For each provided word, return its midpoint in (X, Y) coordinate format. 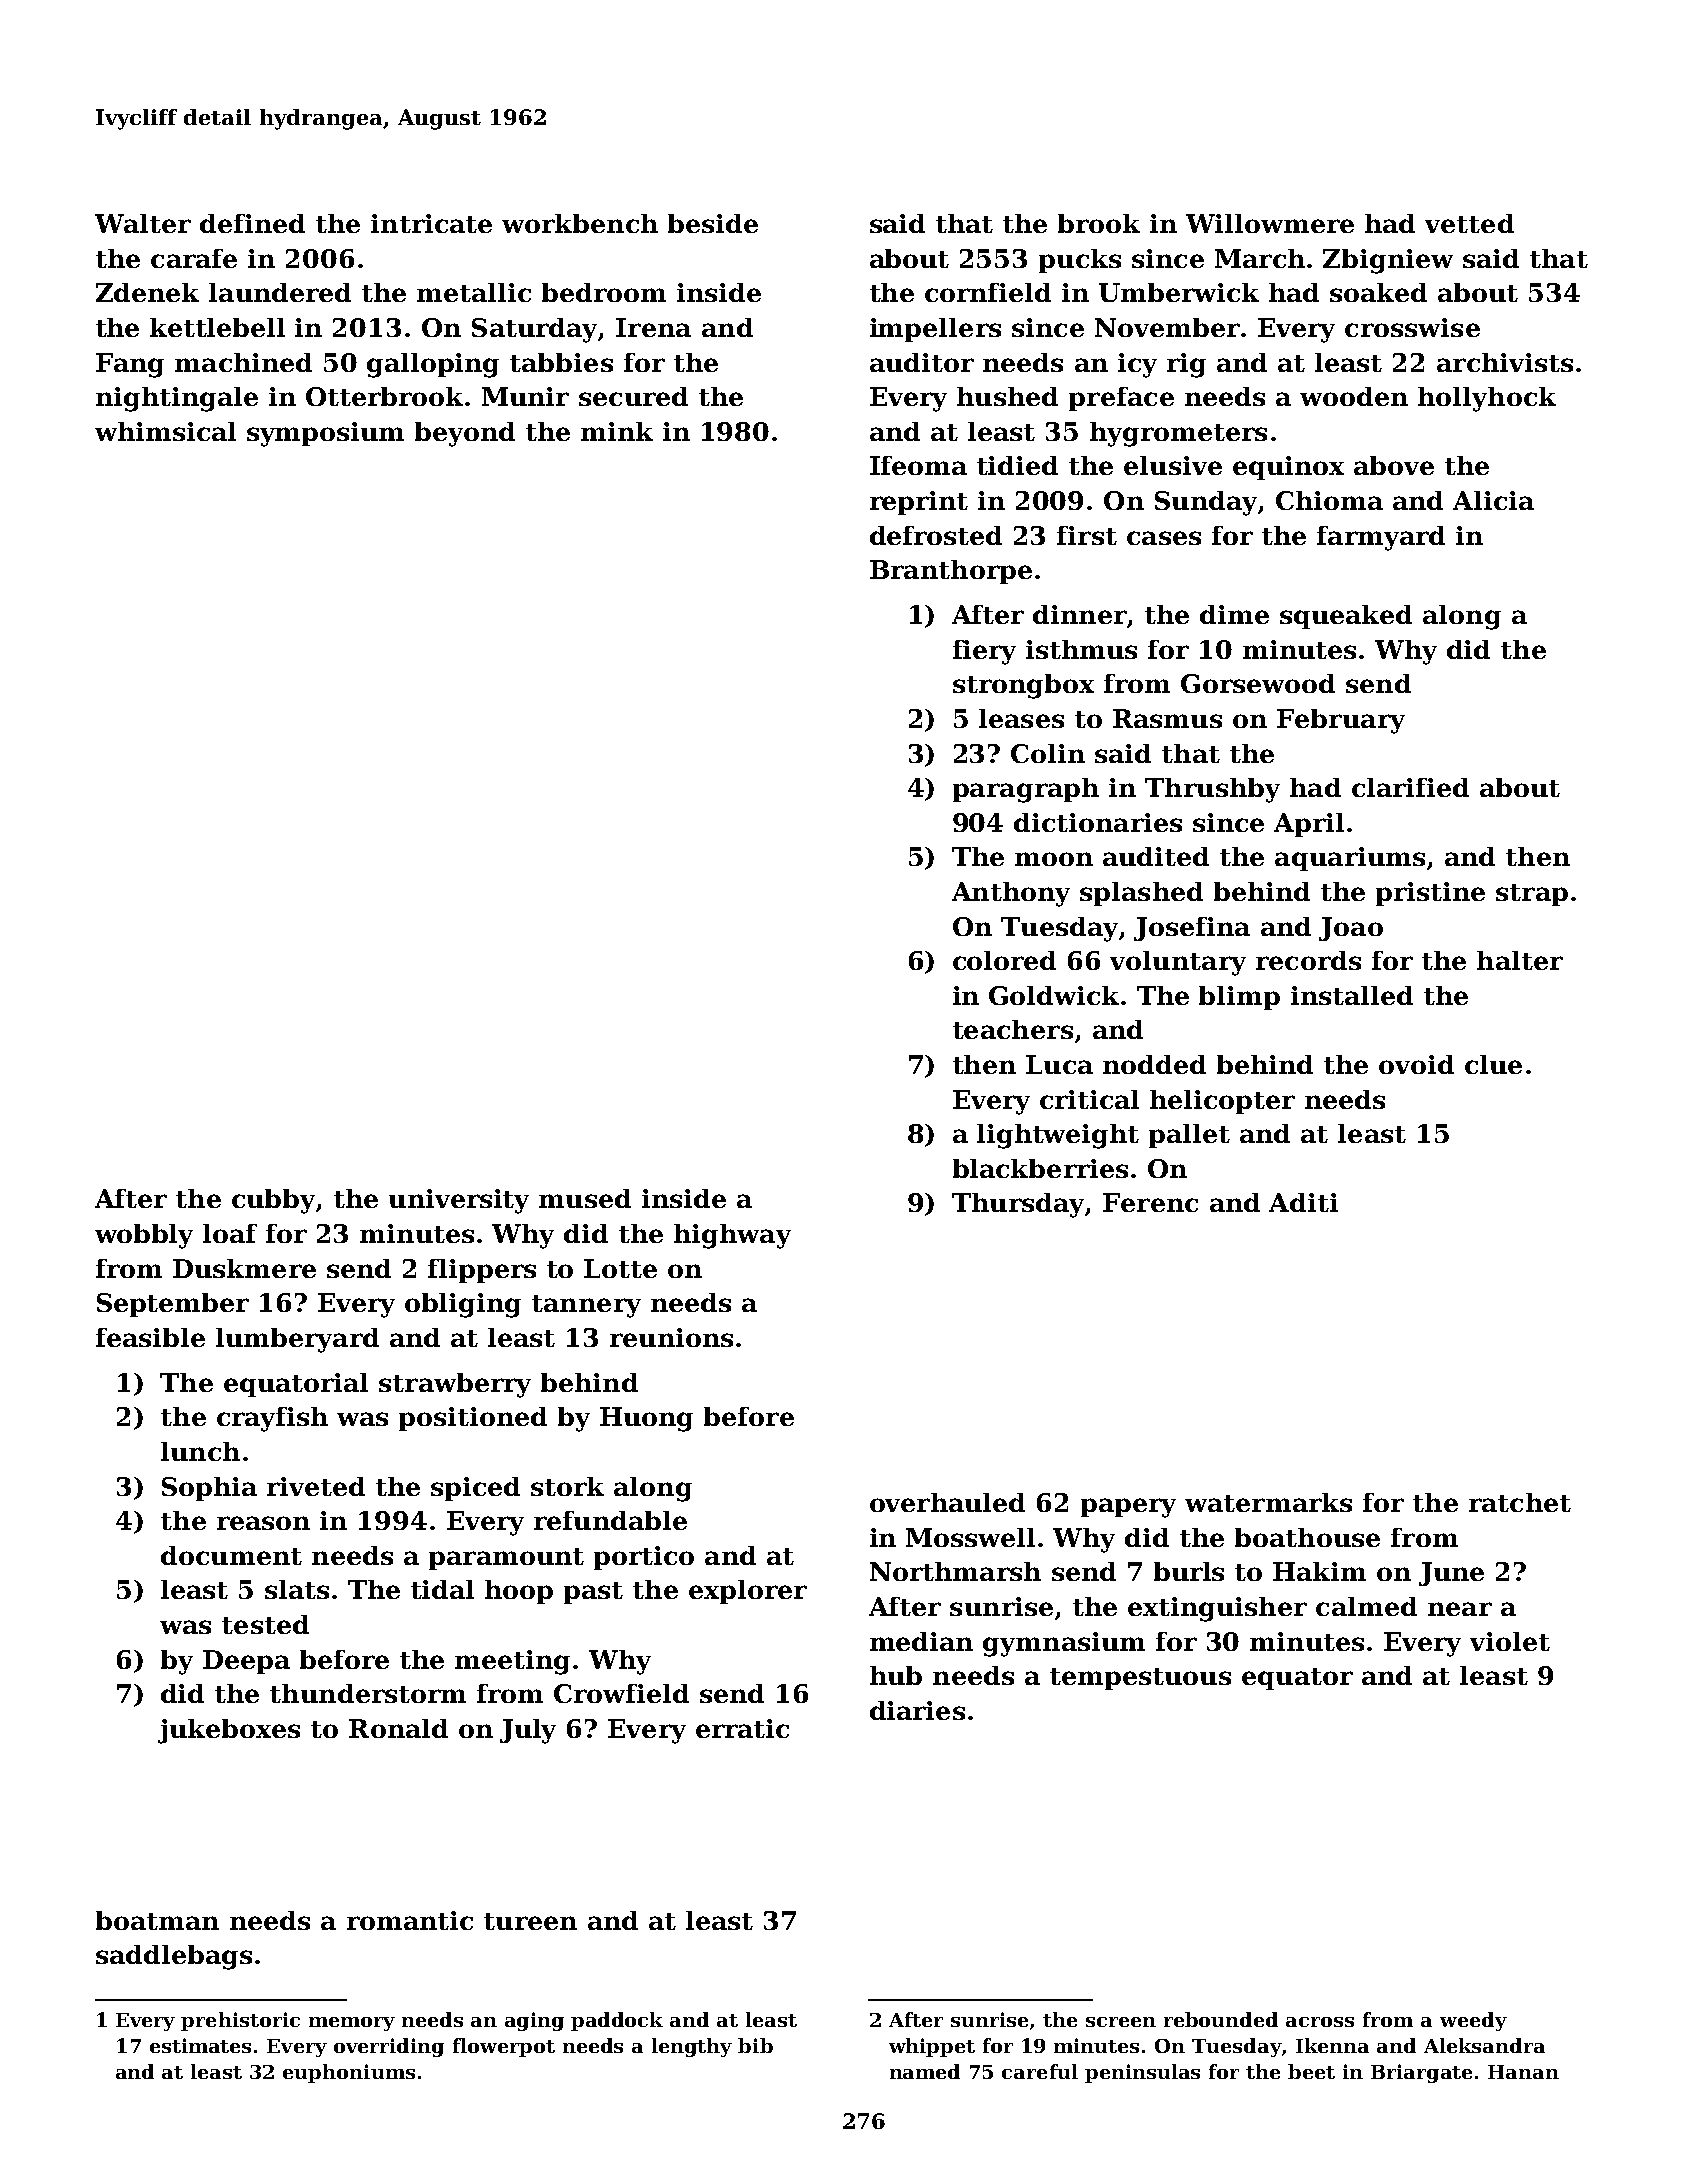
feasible (150, 1337)
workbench (580, 223)
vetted (1469, 223)
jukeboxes (229, 1731)
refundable (610, 1520)
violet (1510, 1641)
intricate (431, 223)
